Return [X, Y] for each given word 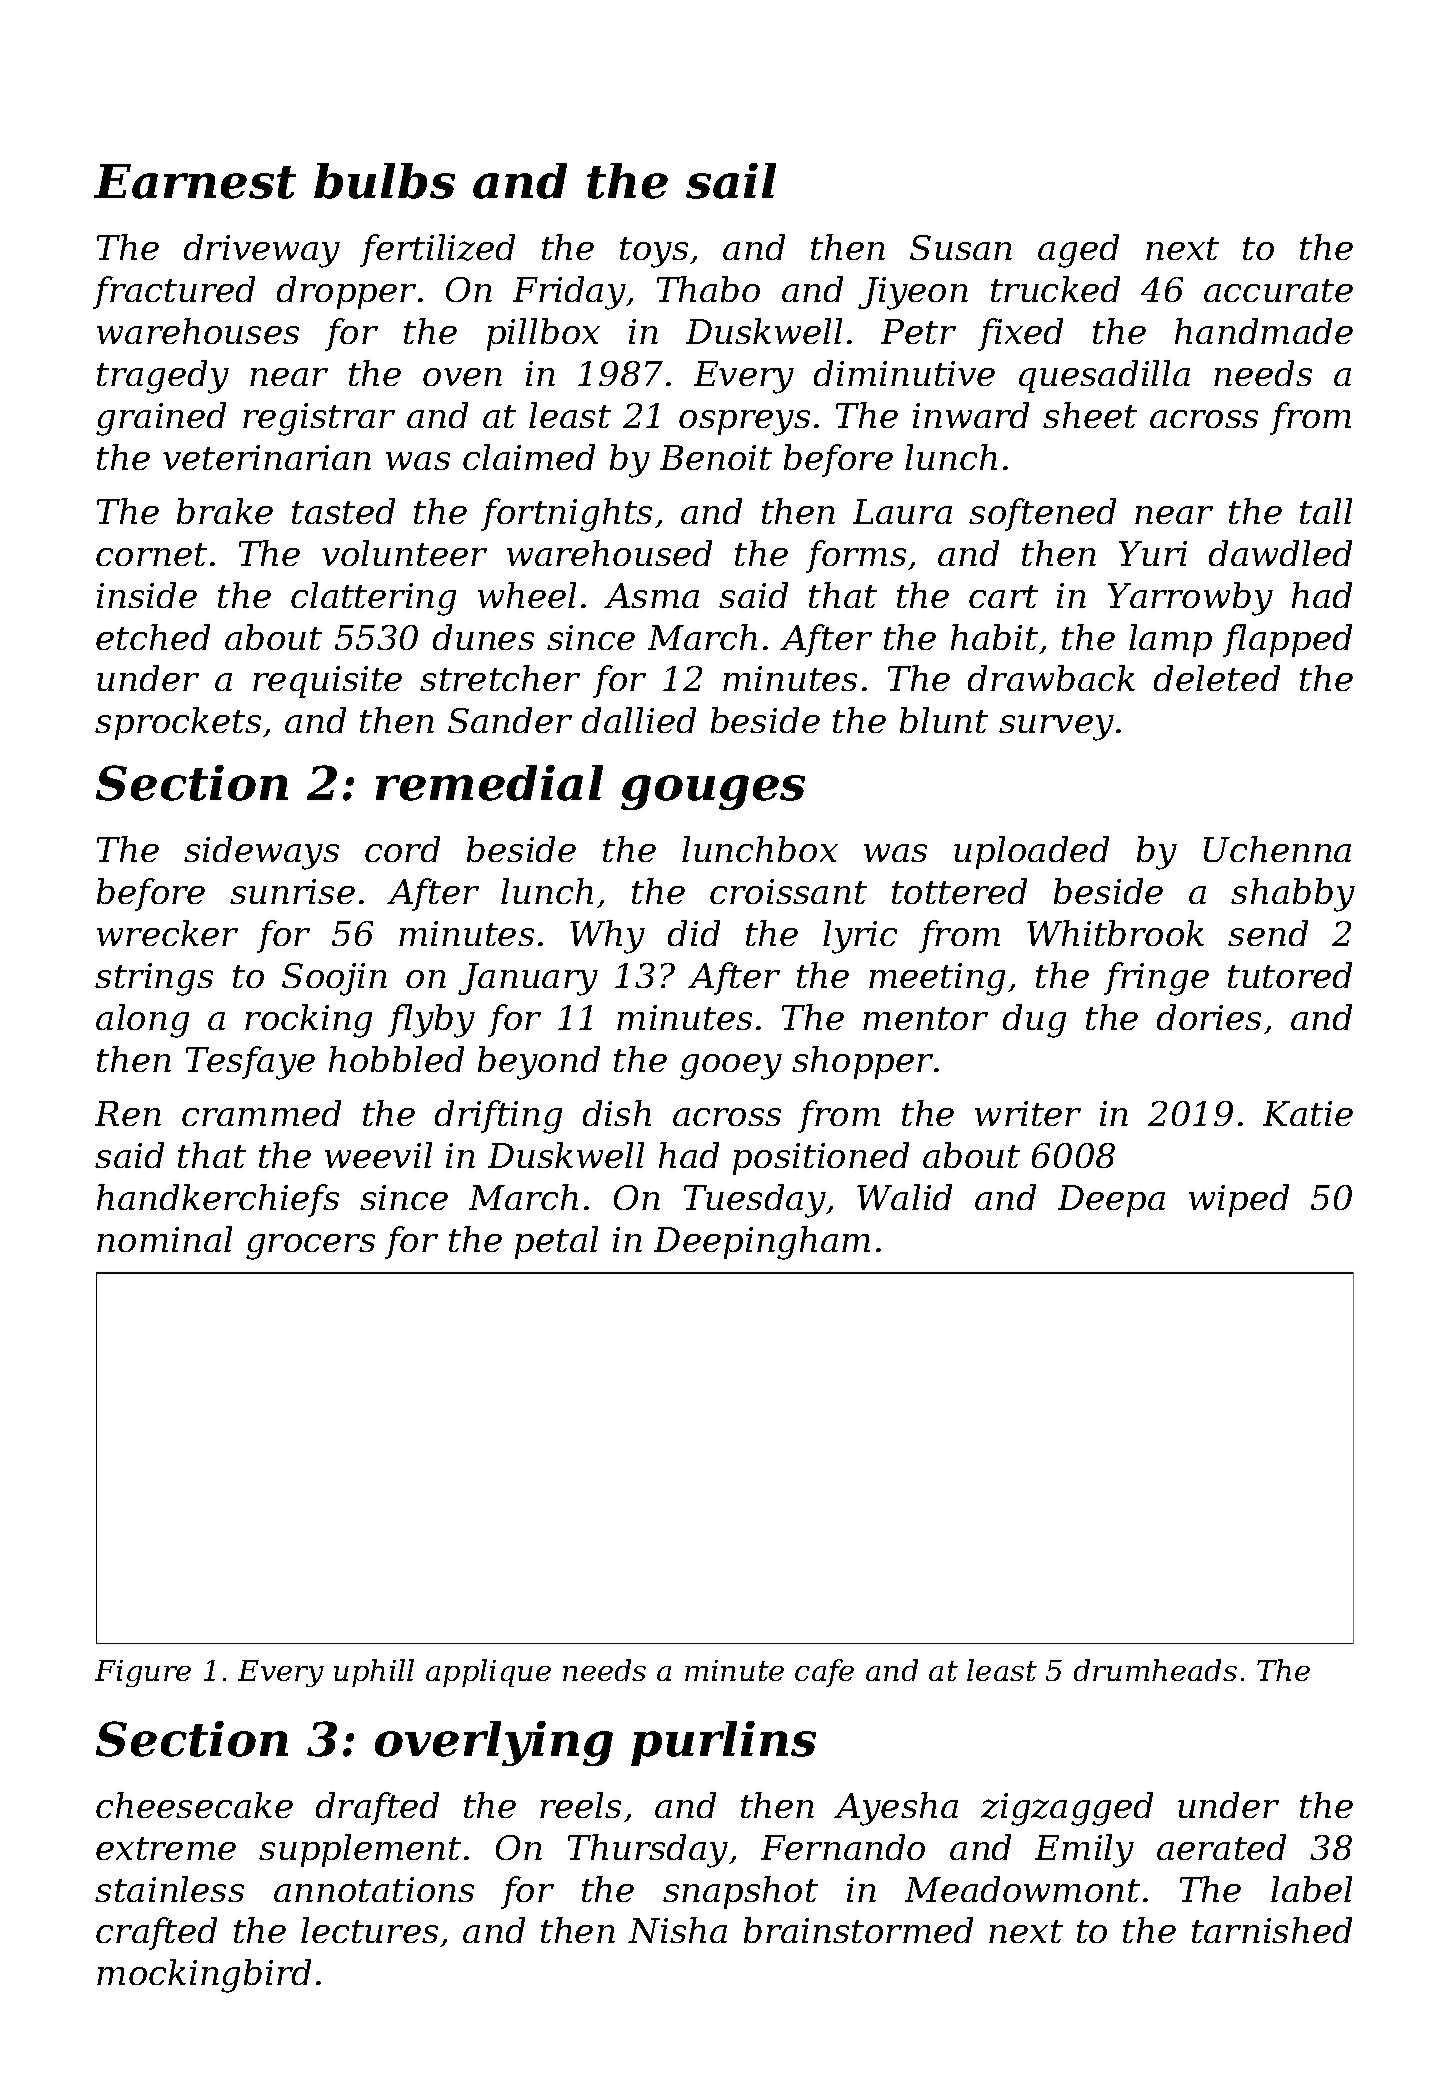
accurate [1278, 290]
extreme [166, 1848]
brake [225, 511]
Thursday [648, 1851]
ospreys [744, 423]
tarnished [1272, 1930]
